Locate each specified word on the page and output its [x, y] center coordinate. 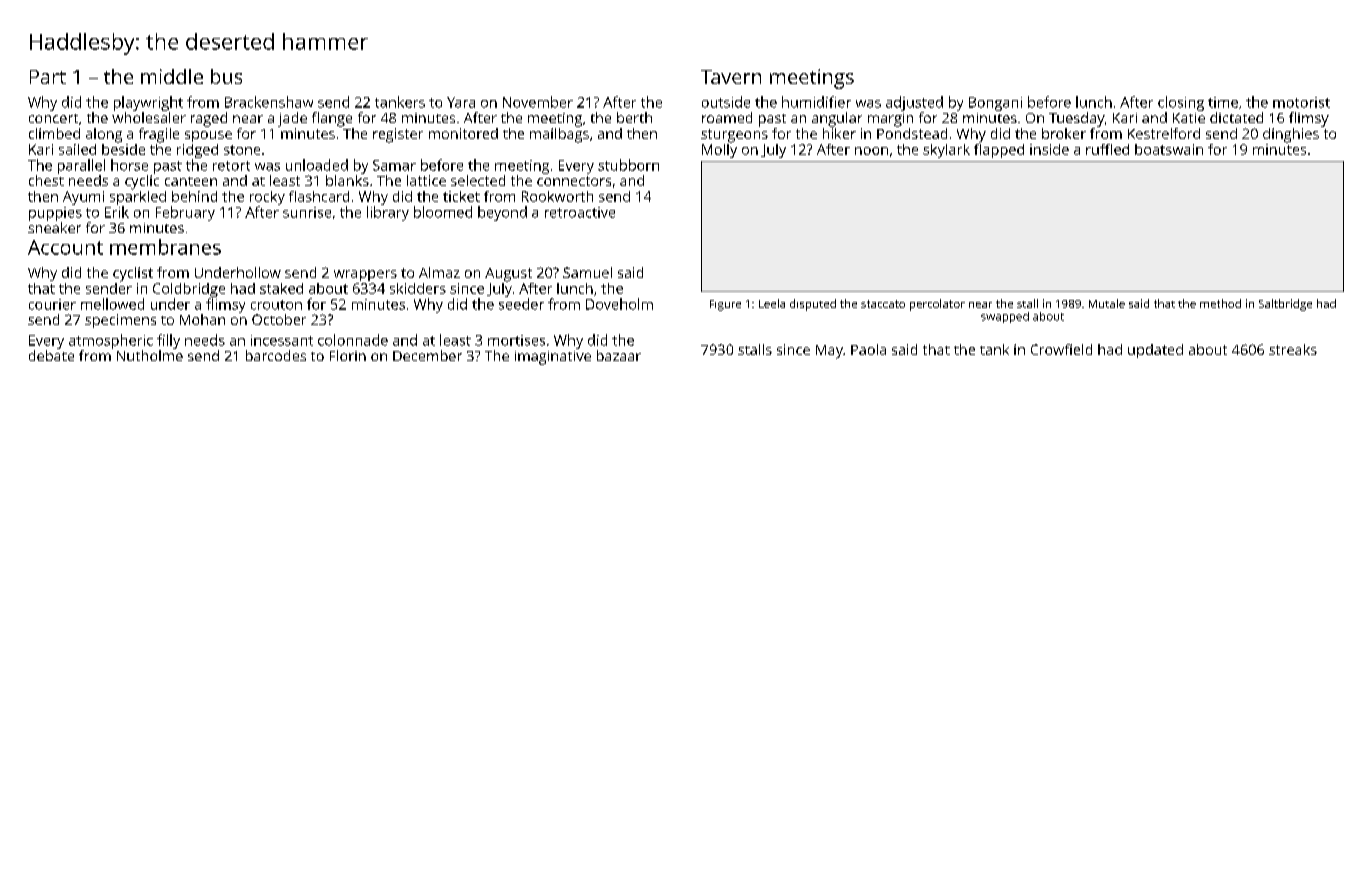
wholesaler [149, 117]
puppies [55, 214]
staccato [883, 304]
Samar [394, 165]
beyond [502, 213]
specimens [120, 321]
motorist [1301, 102]
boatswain [1169, 149]
